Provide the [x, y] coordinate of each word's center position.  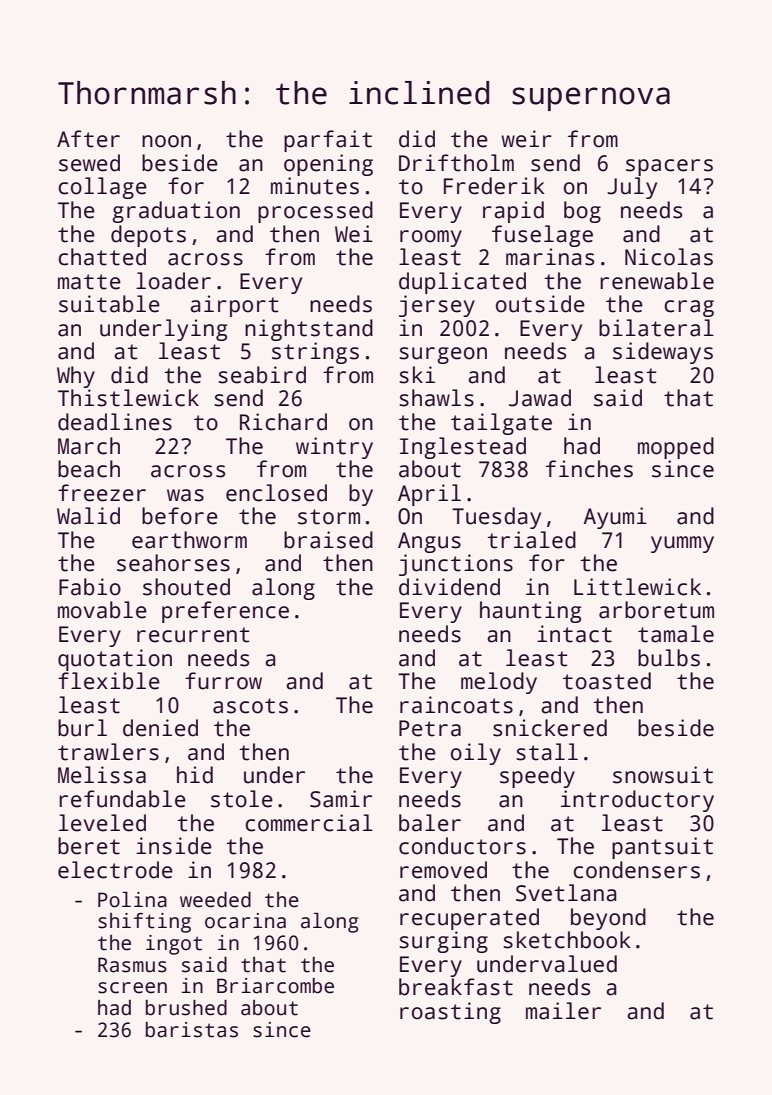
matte [89, 282]
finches [589, 469]
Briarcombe [275, 986]
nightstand [309, 330]
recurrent [193, 635]
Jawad [540, 398]
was [185, 495]
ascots [250, 706]
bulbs [669, 658]
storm [329, 517]
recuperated [469, 919]
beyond [608, 919]
